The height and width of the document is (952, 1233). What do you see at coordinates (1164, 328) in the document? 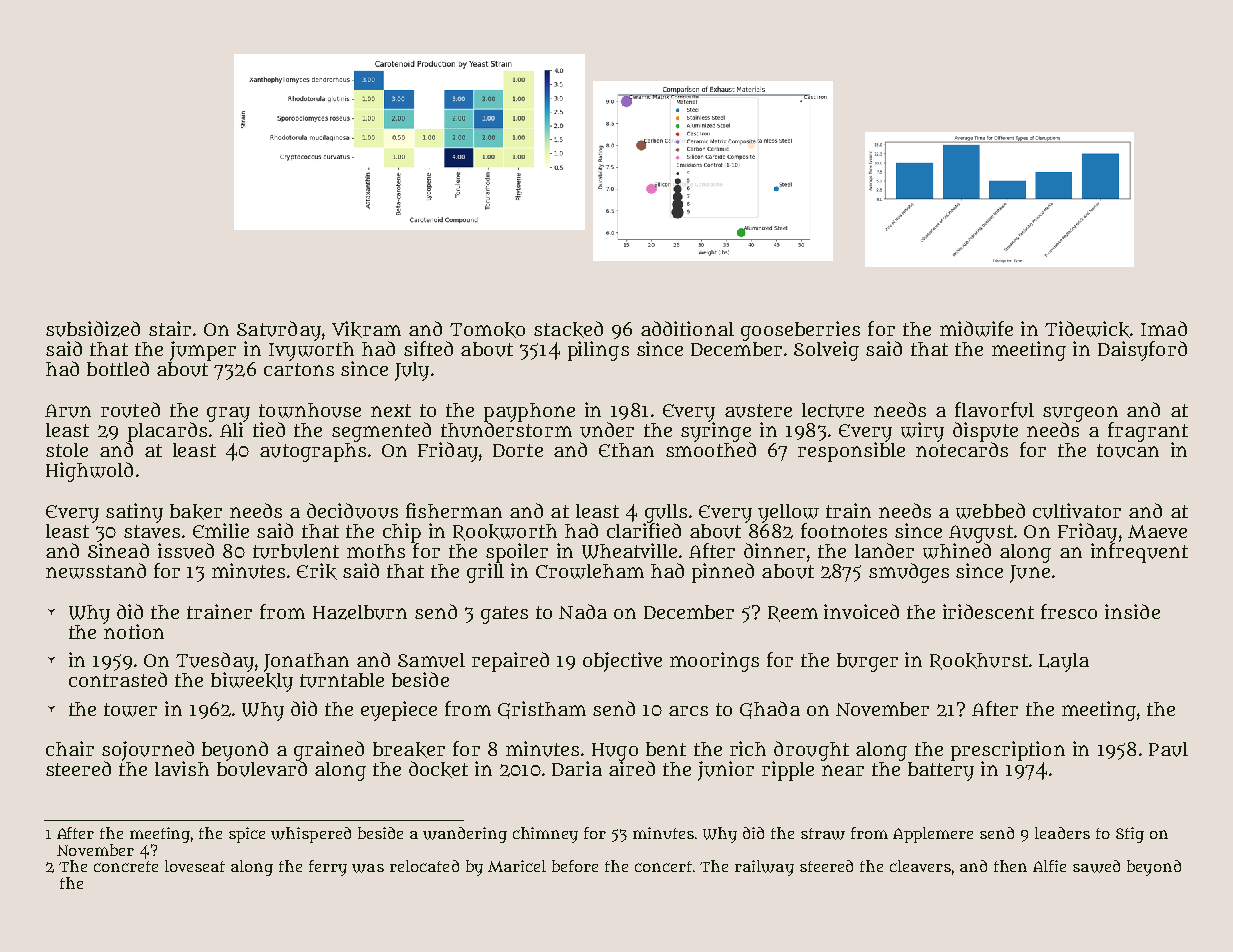
I see `Imad` at bounding box center [1164, 328].
